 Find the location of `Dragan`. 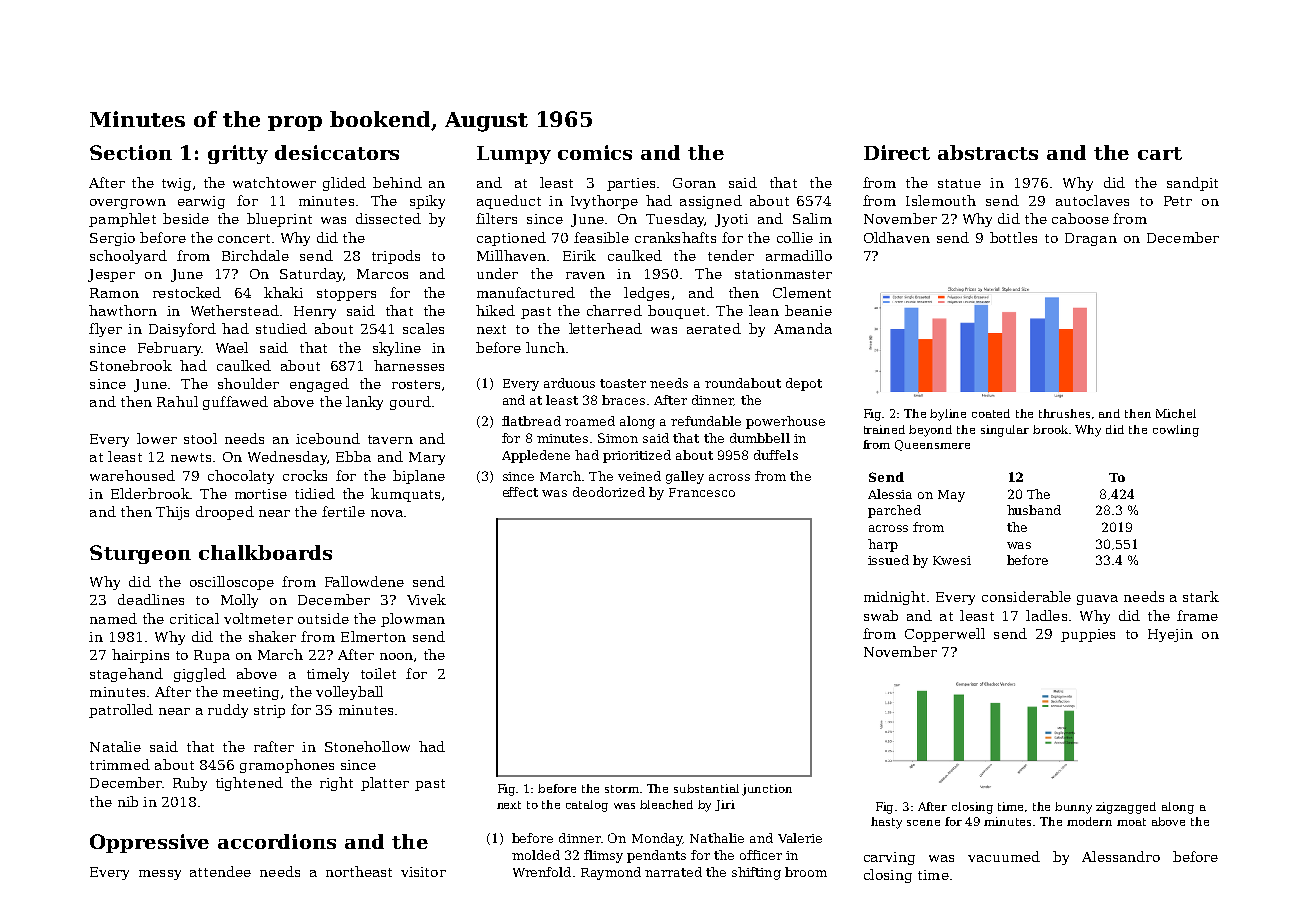

Dragan is located at coordinates (1091, 239).
